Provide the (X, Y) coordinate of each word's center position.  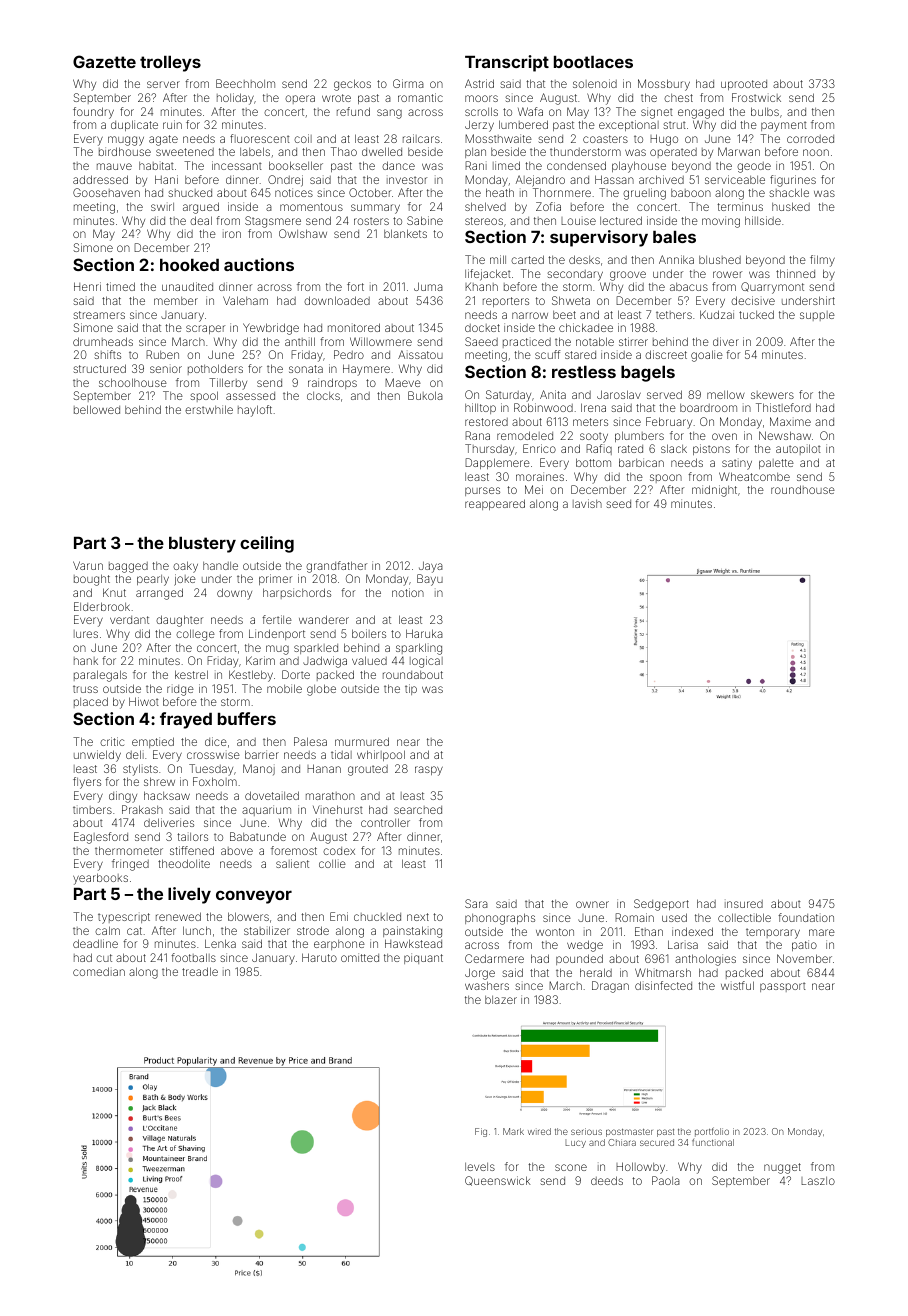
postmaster (629, 1133)
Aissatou (420, 354)
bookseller (296, 165)
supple (817, 316)
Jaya (431, 567)
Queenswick (498, 1181)
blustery (202, 545)
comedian (99, 971)
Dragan (610, 987)
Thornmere (562, 192)
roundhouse (803, 489)
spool (204, 396)
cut (104, 958)
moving (721, 222)
